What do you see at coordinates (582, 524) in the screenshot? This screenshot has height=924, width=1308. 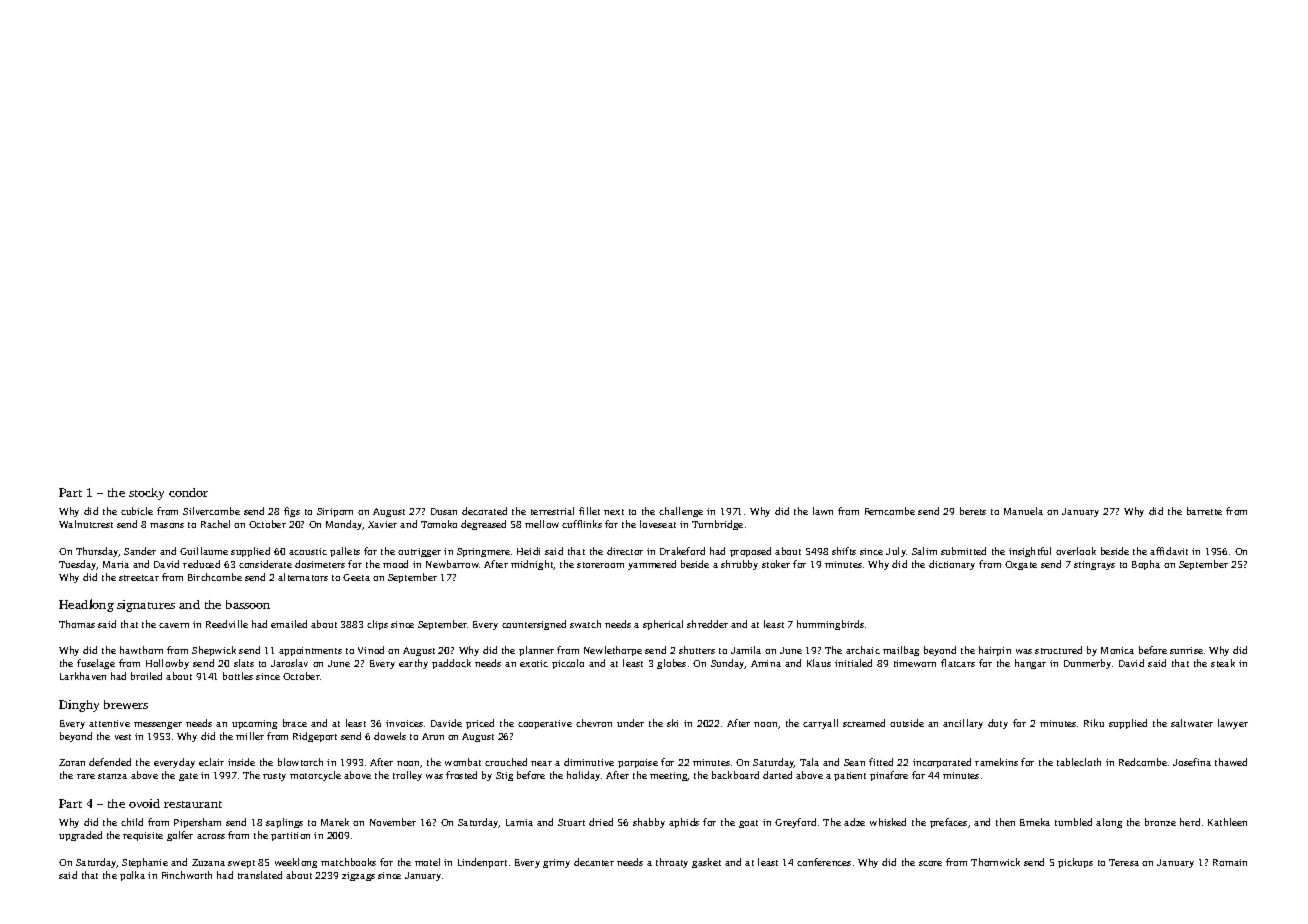 I see `cufflinks` at bounding box center [582, 524].
